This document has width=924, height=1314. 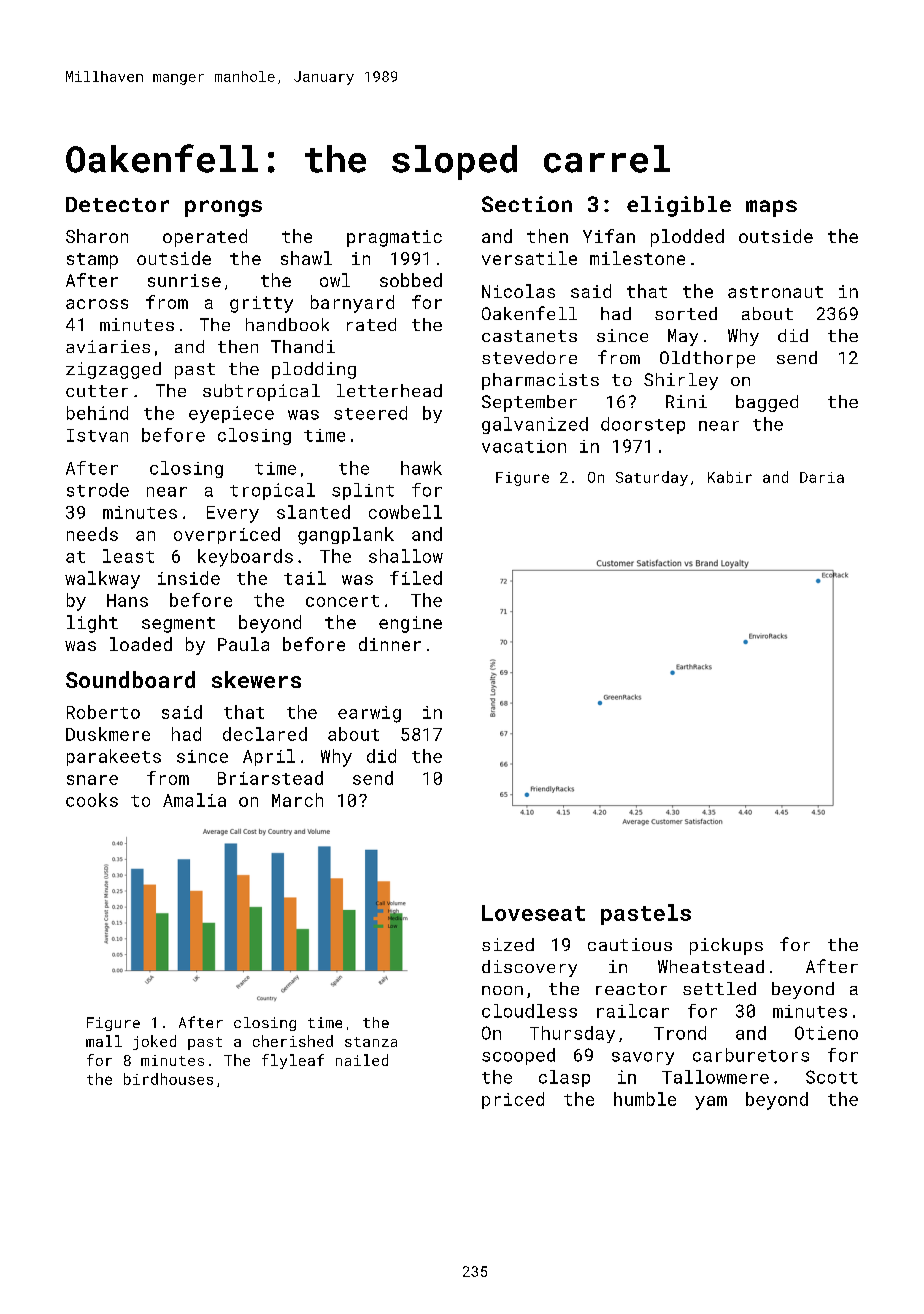 What do you see at coordinates (771, 208) in the document?
I see `maps` at bounding box center [771, 208].
